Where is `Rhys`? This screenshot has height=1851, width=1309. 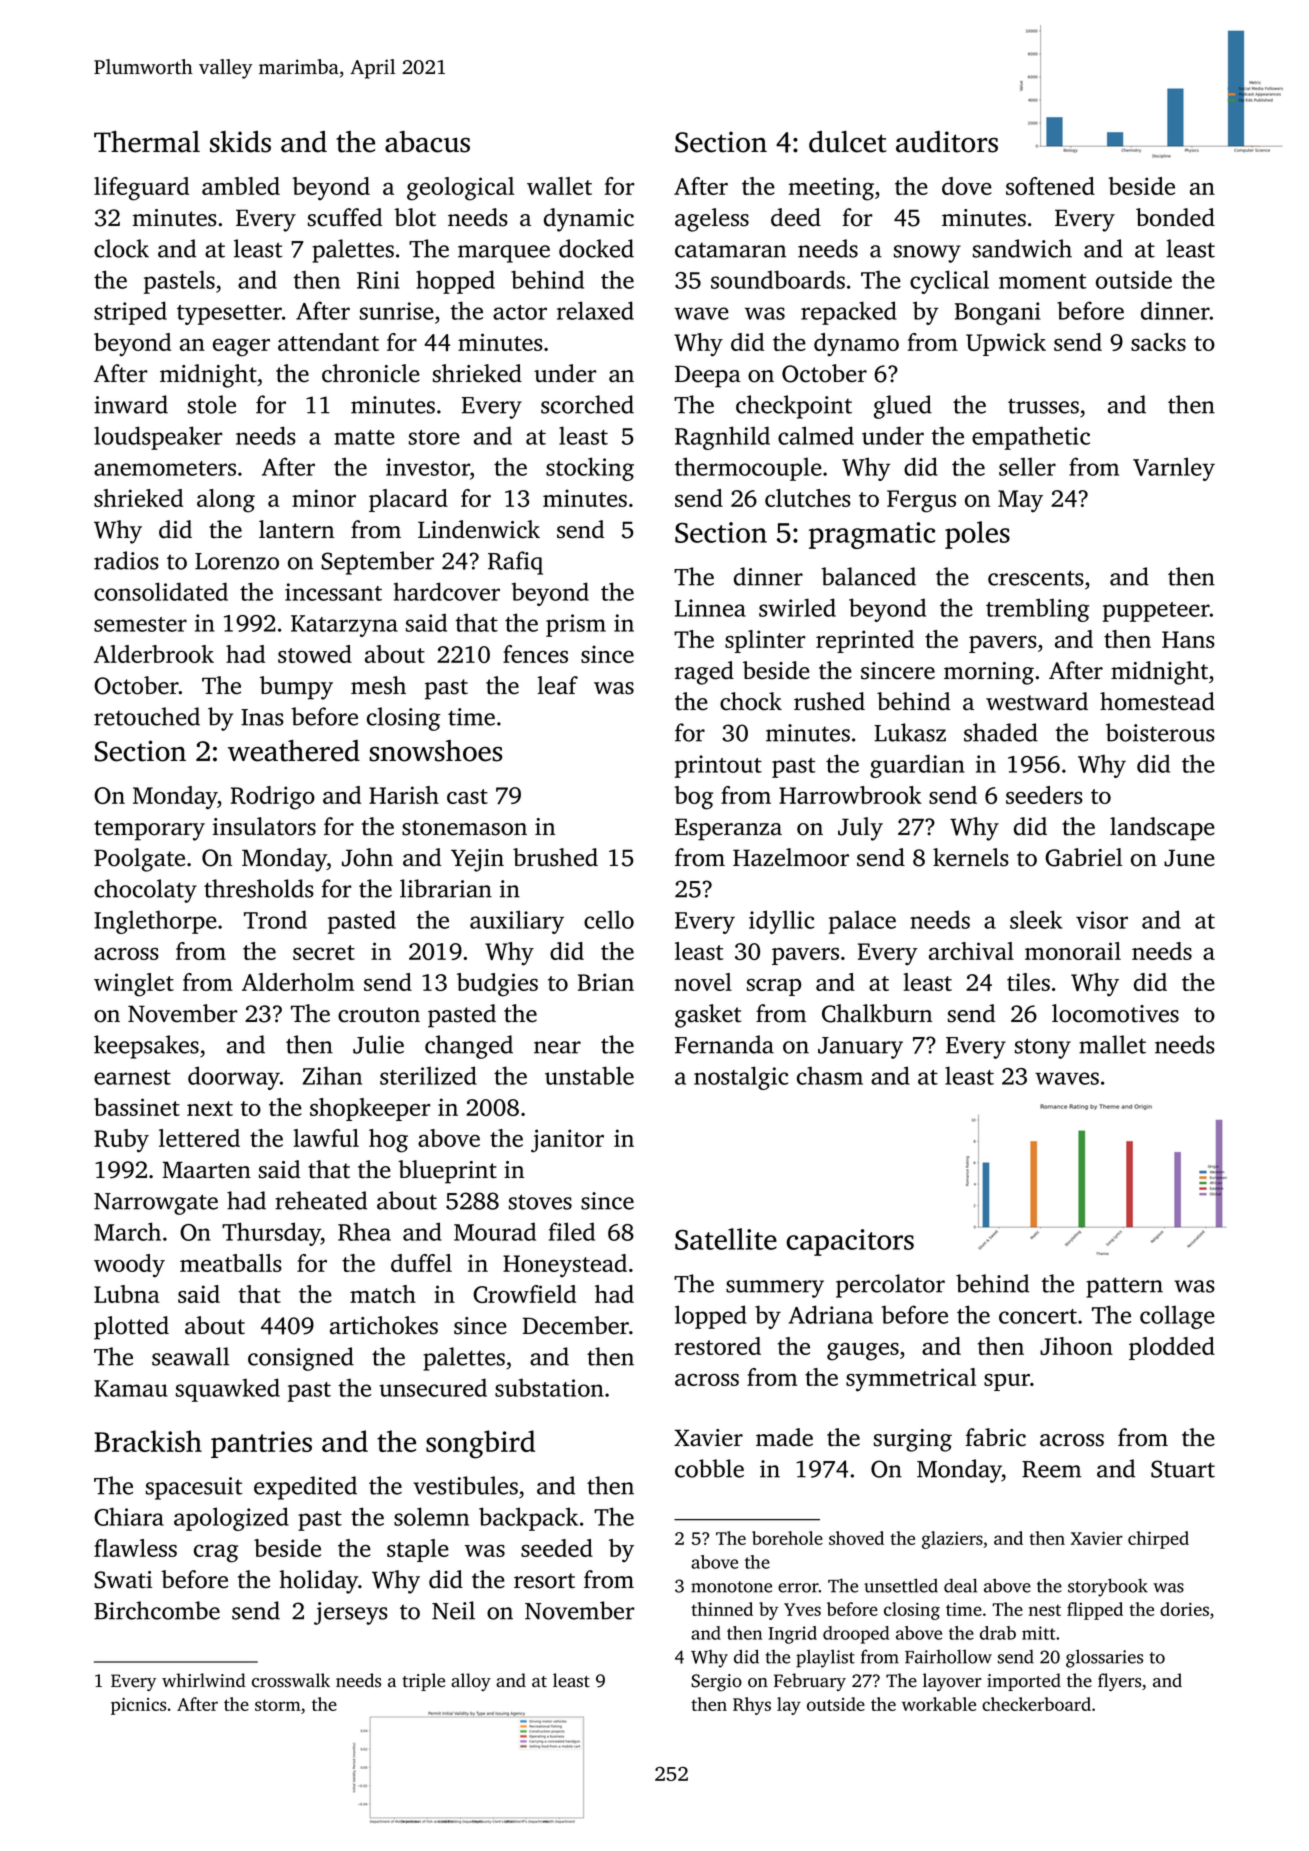
Rhys is located at coordinates (752, 1706).
